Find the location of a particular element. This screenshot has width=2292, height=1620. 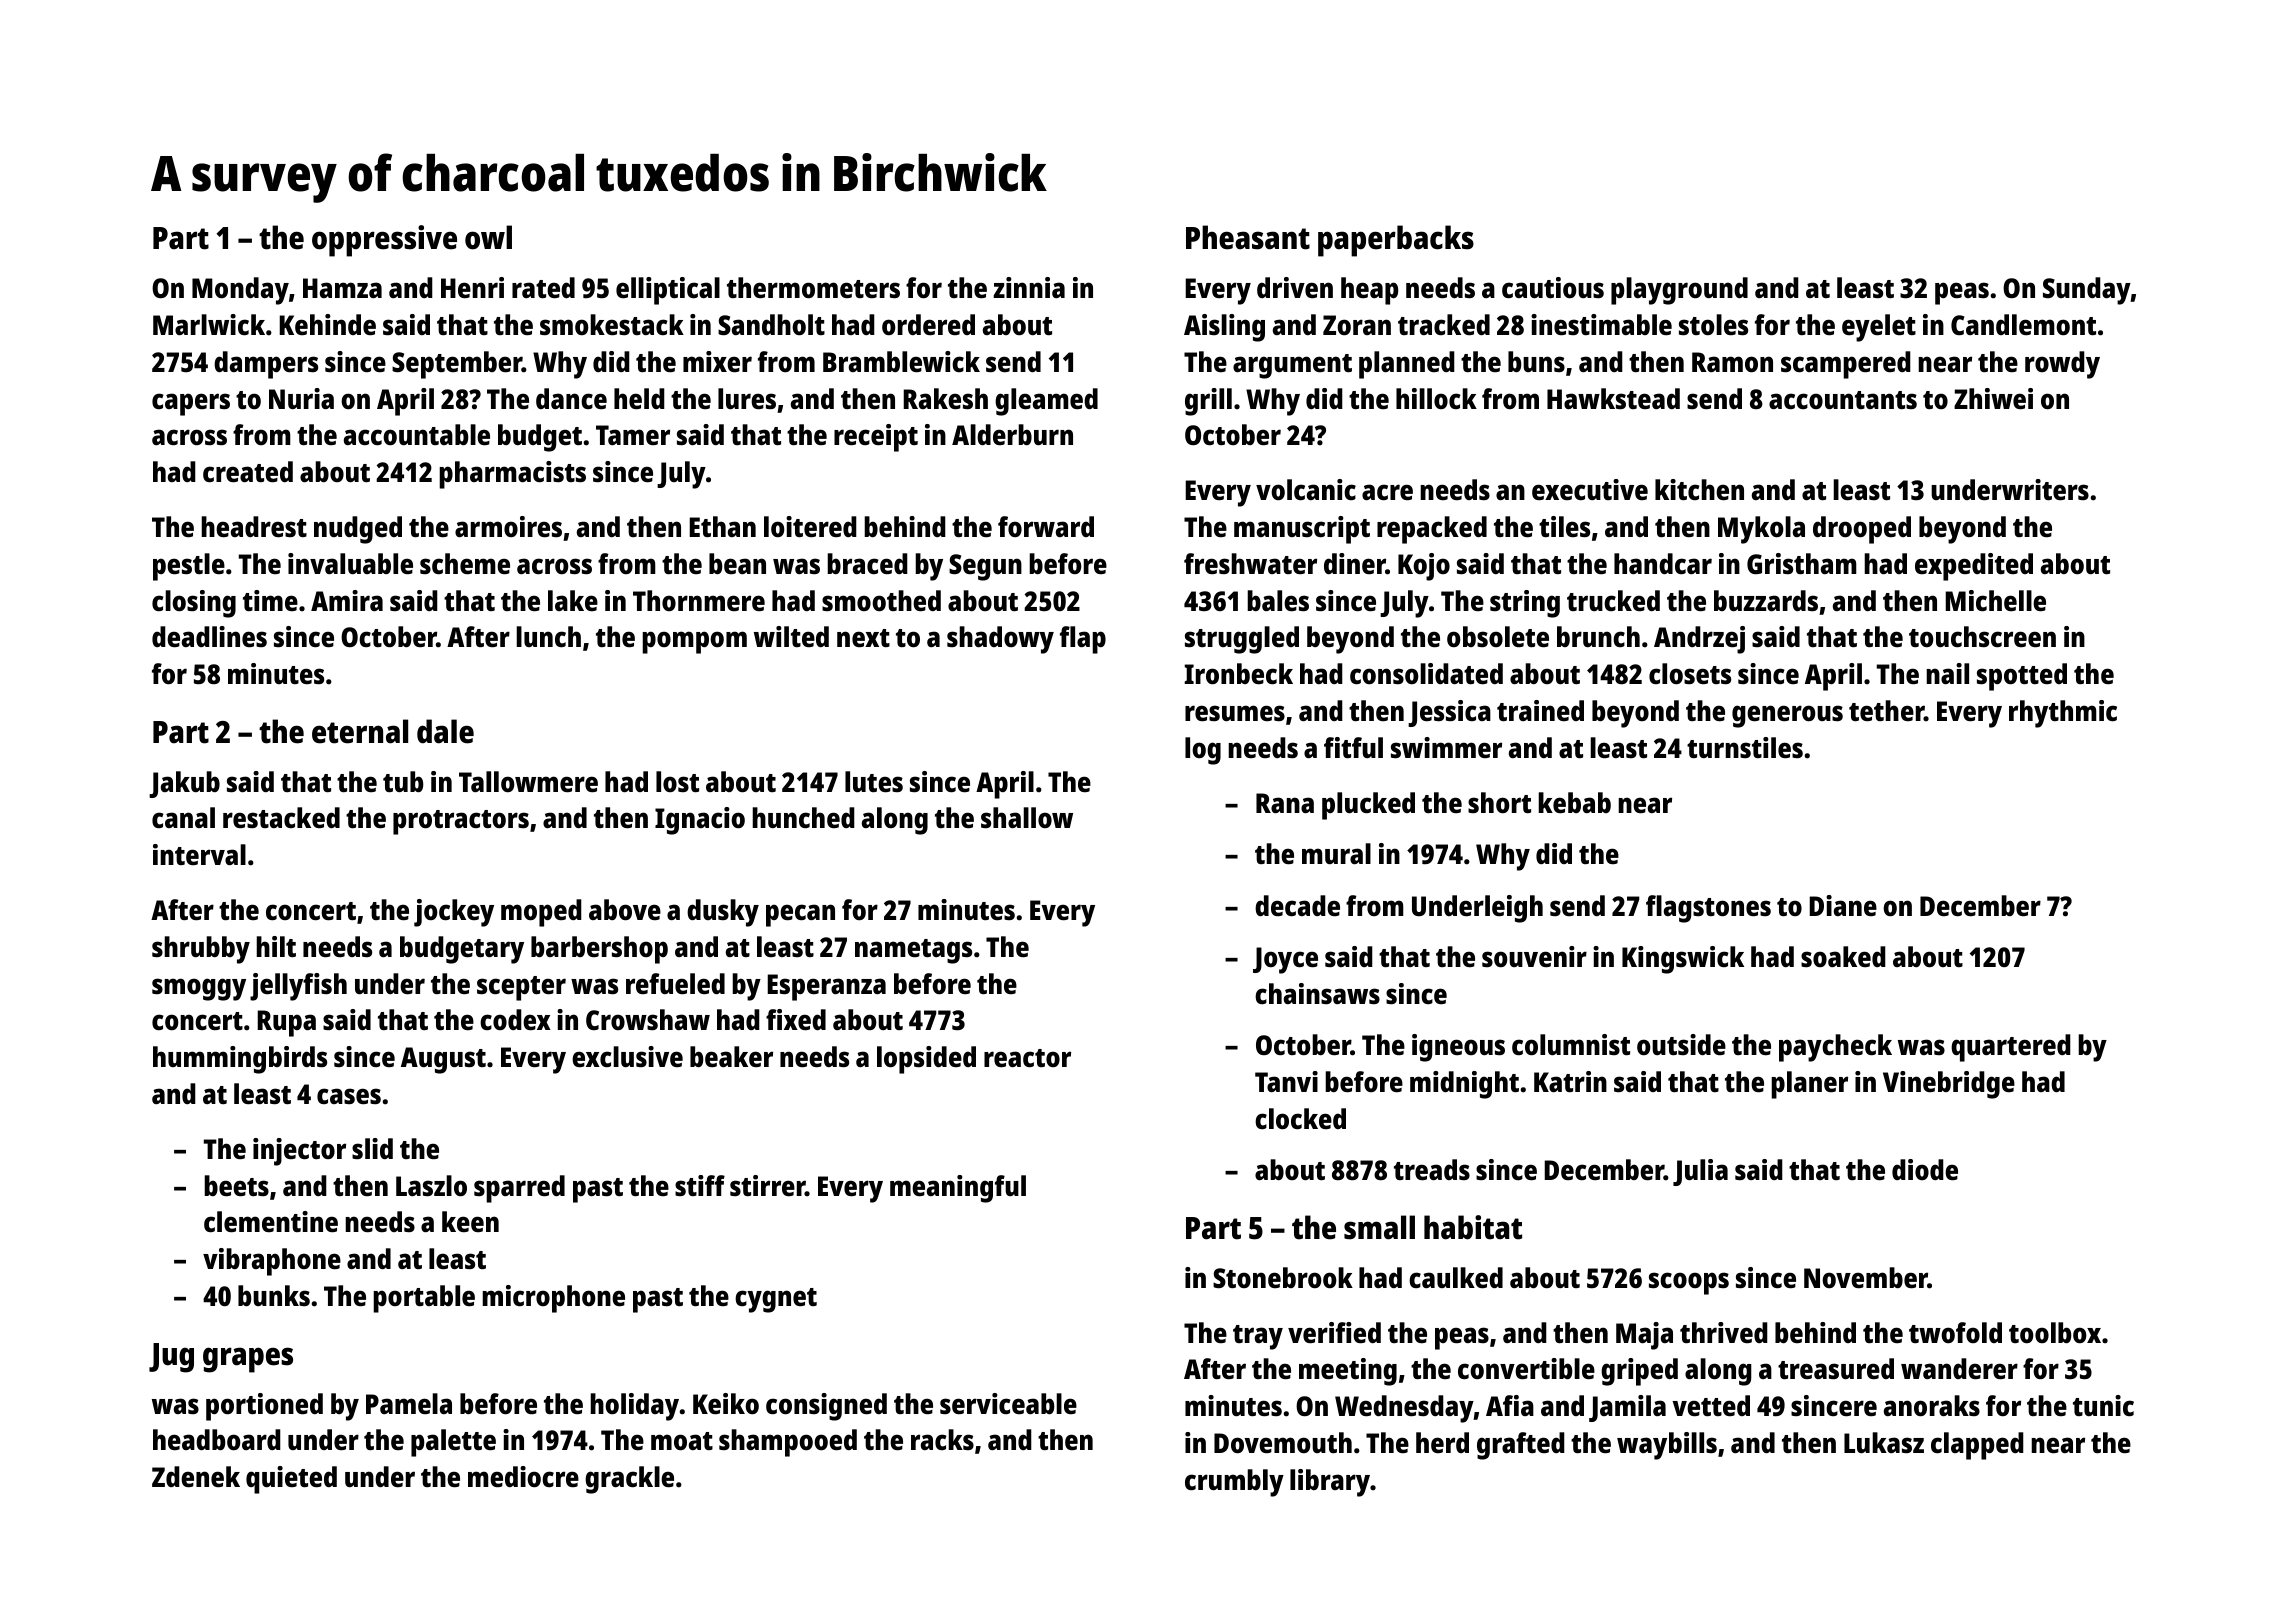

Hawkstead is located at coordinates (1613, 398).
